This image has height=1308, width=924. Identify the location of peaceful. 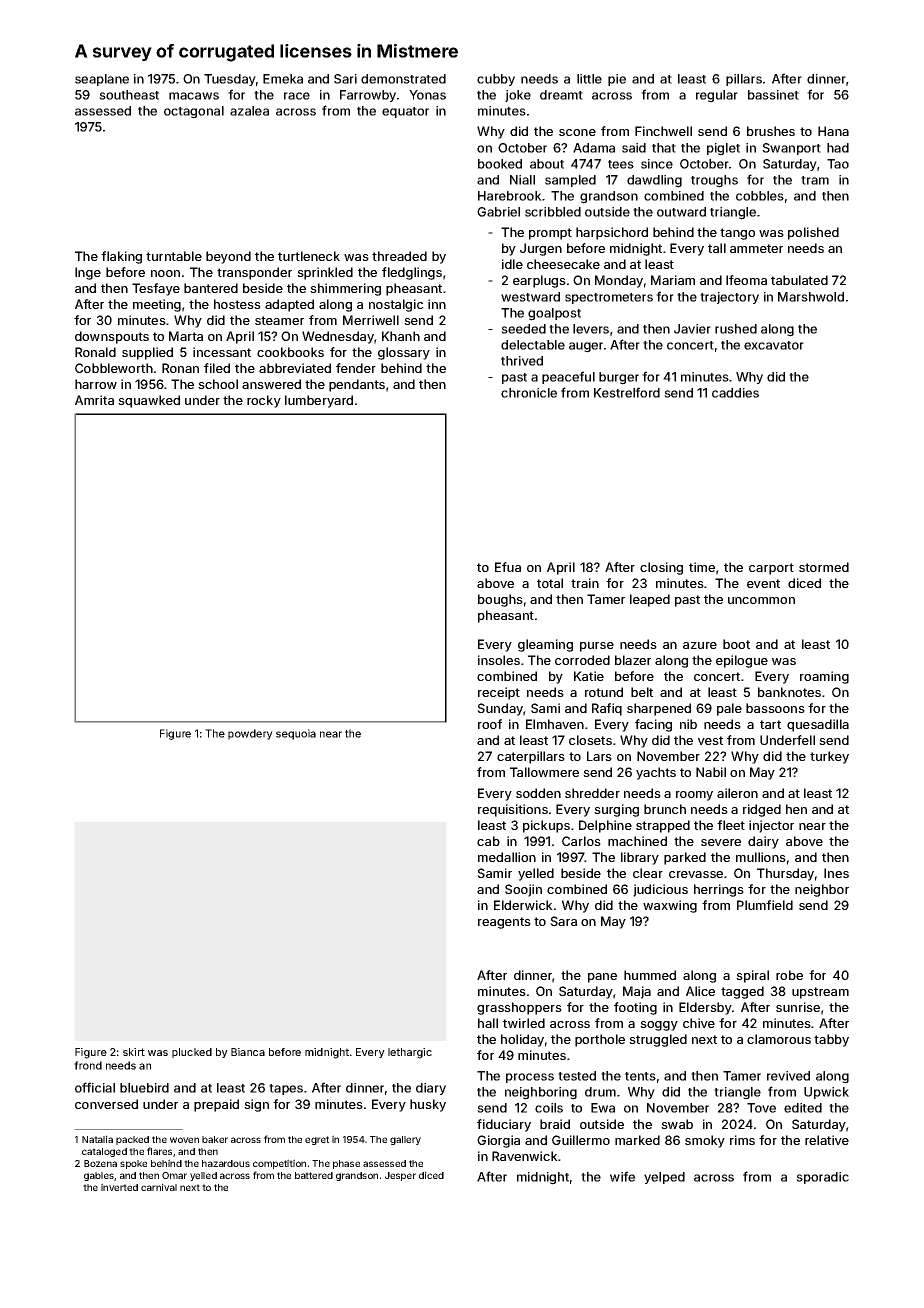
(568, 377).
